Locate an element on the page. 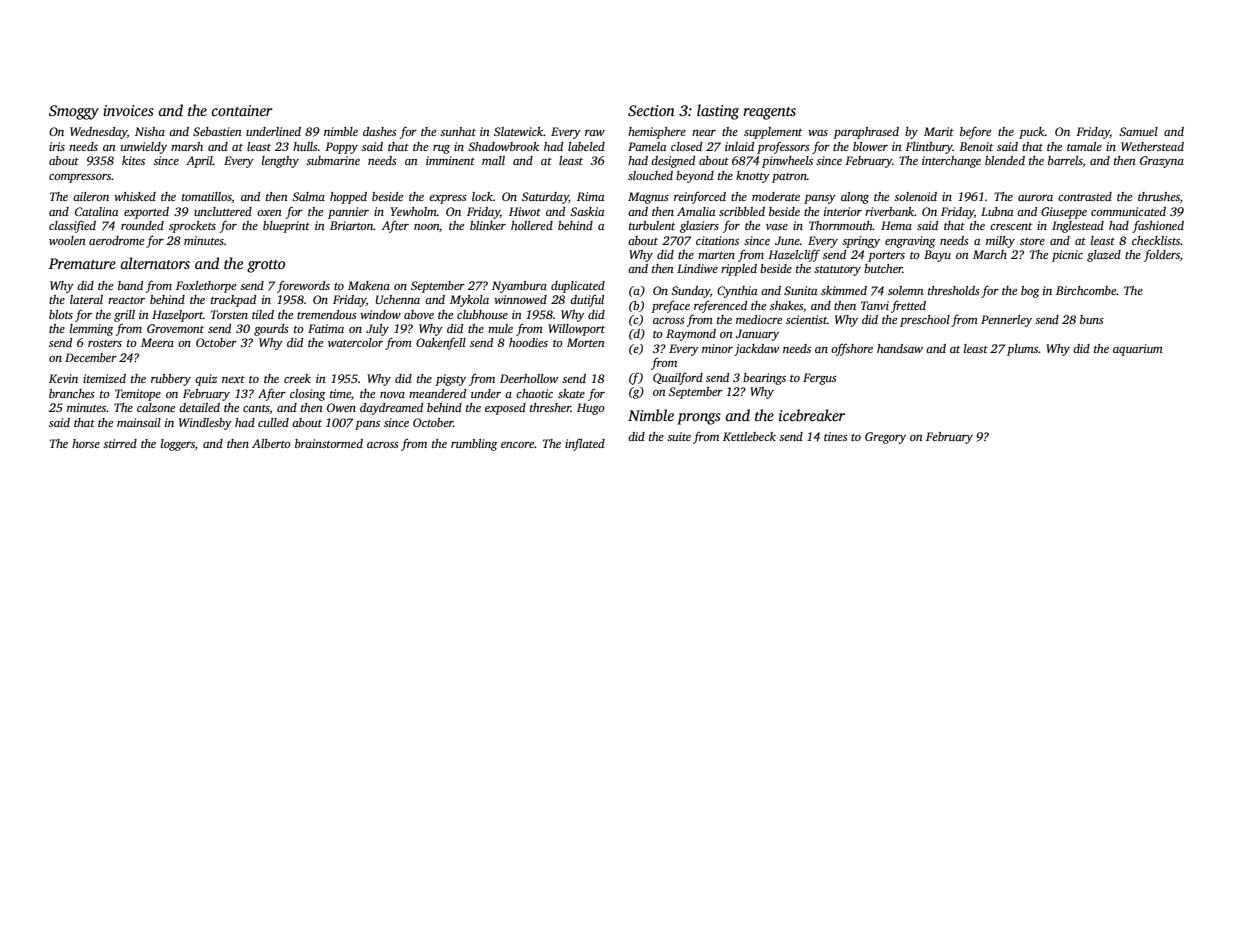 The image size is (1233, 952). plums is located at coordinates (1022, 350).
